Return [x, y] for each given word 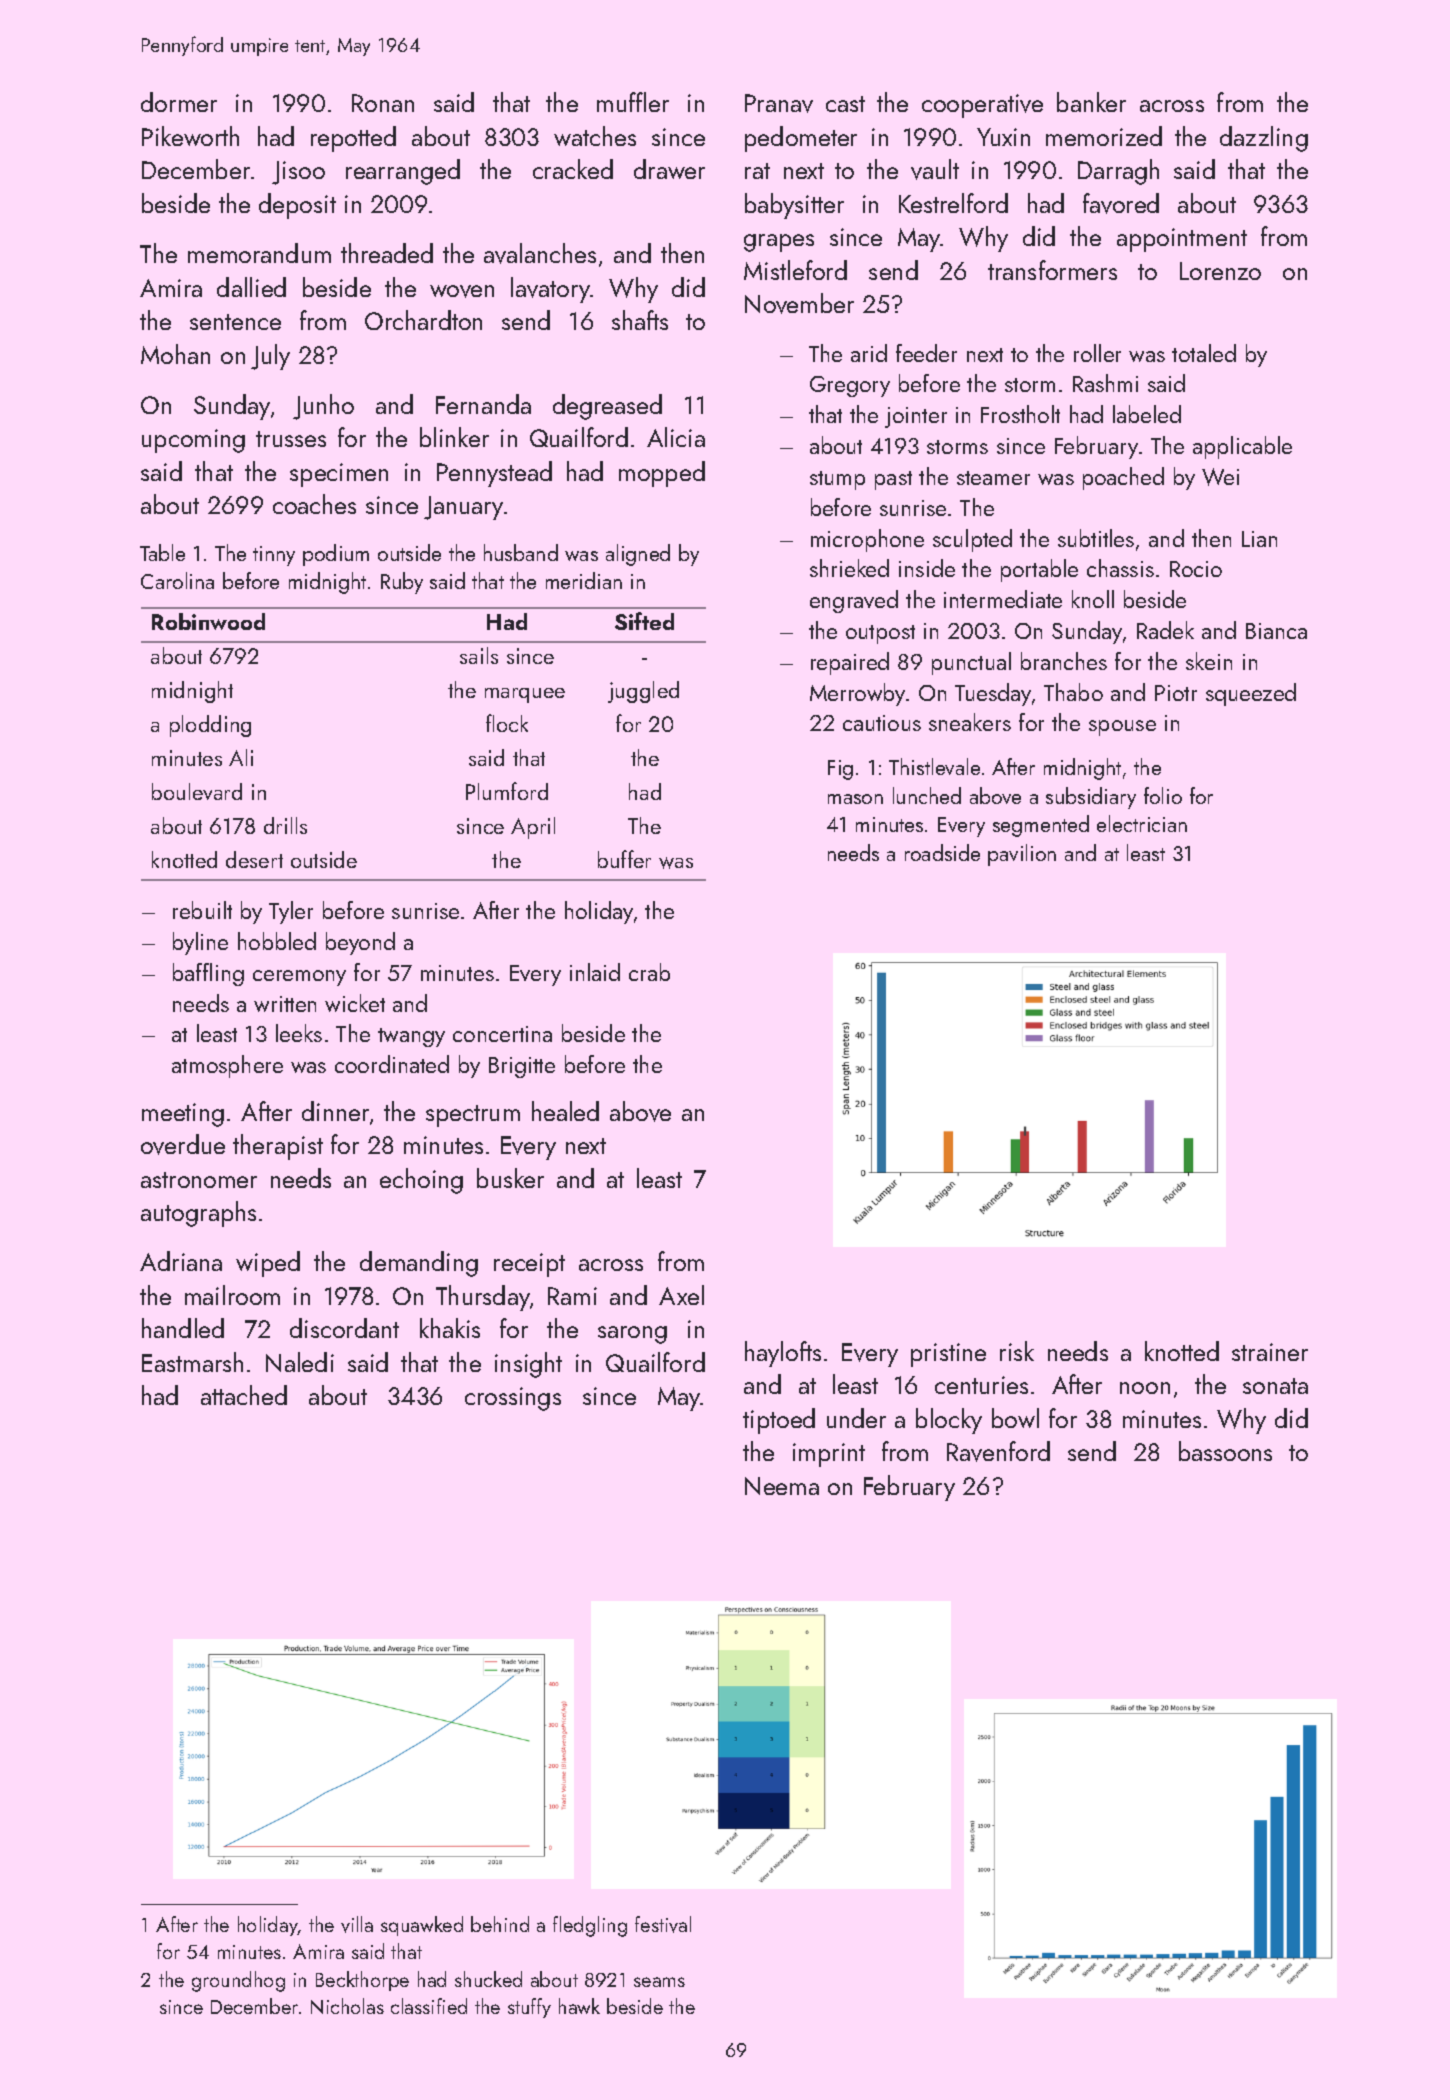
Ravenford [998, 1451]
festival [663, 1924]
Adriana [181, 1261]
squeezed [1251, 694]
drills [285, 825]
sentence [235, 322]
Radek [1165, 630]
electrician [1142, 823]
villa [357, 1924]
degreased [607, 407]
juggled [643, 692]
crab [649, 972]
